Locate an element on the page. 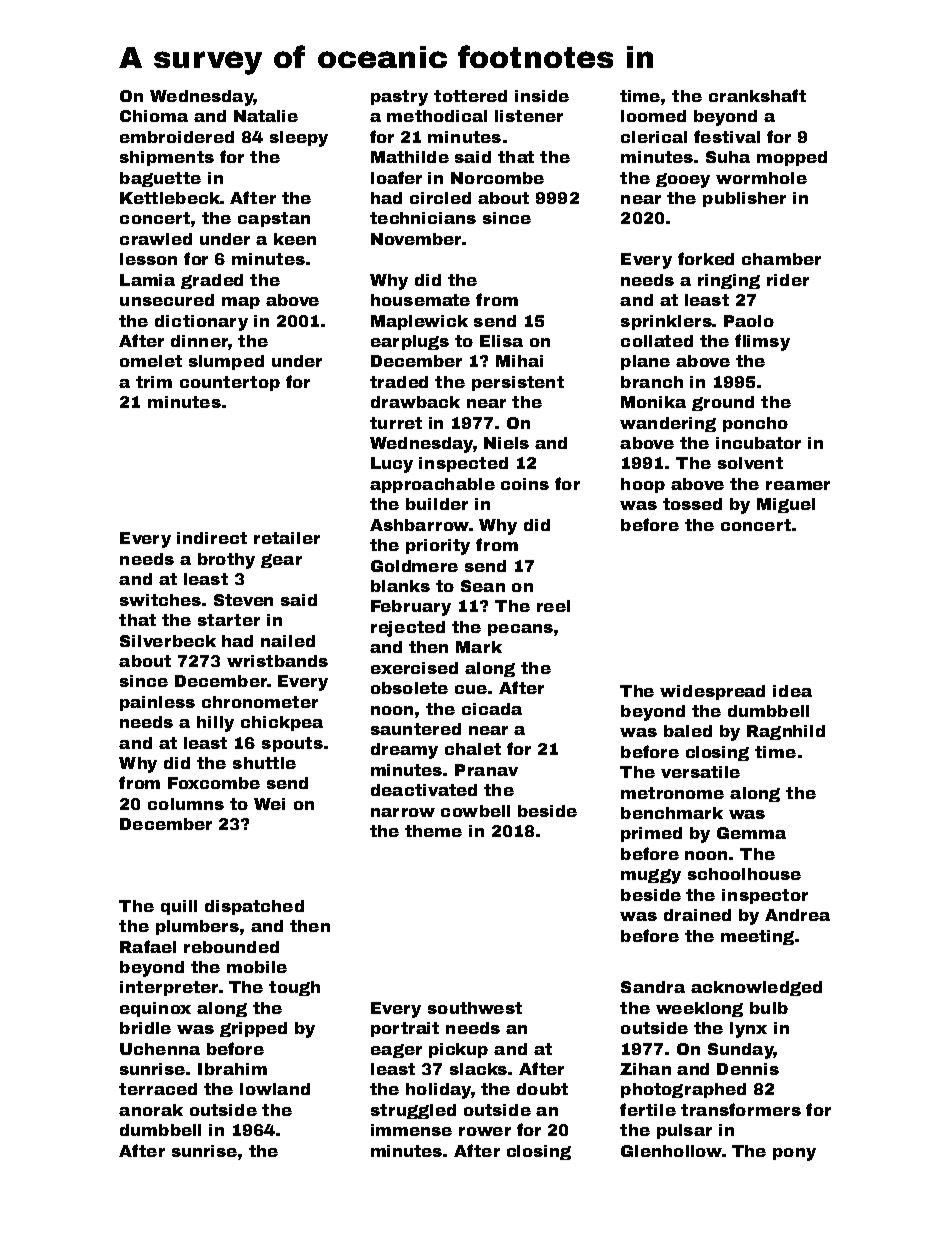  baled is located at coordinates (688, 731).
